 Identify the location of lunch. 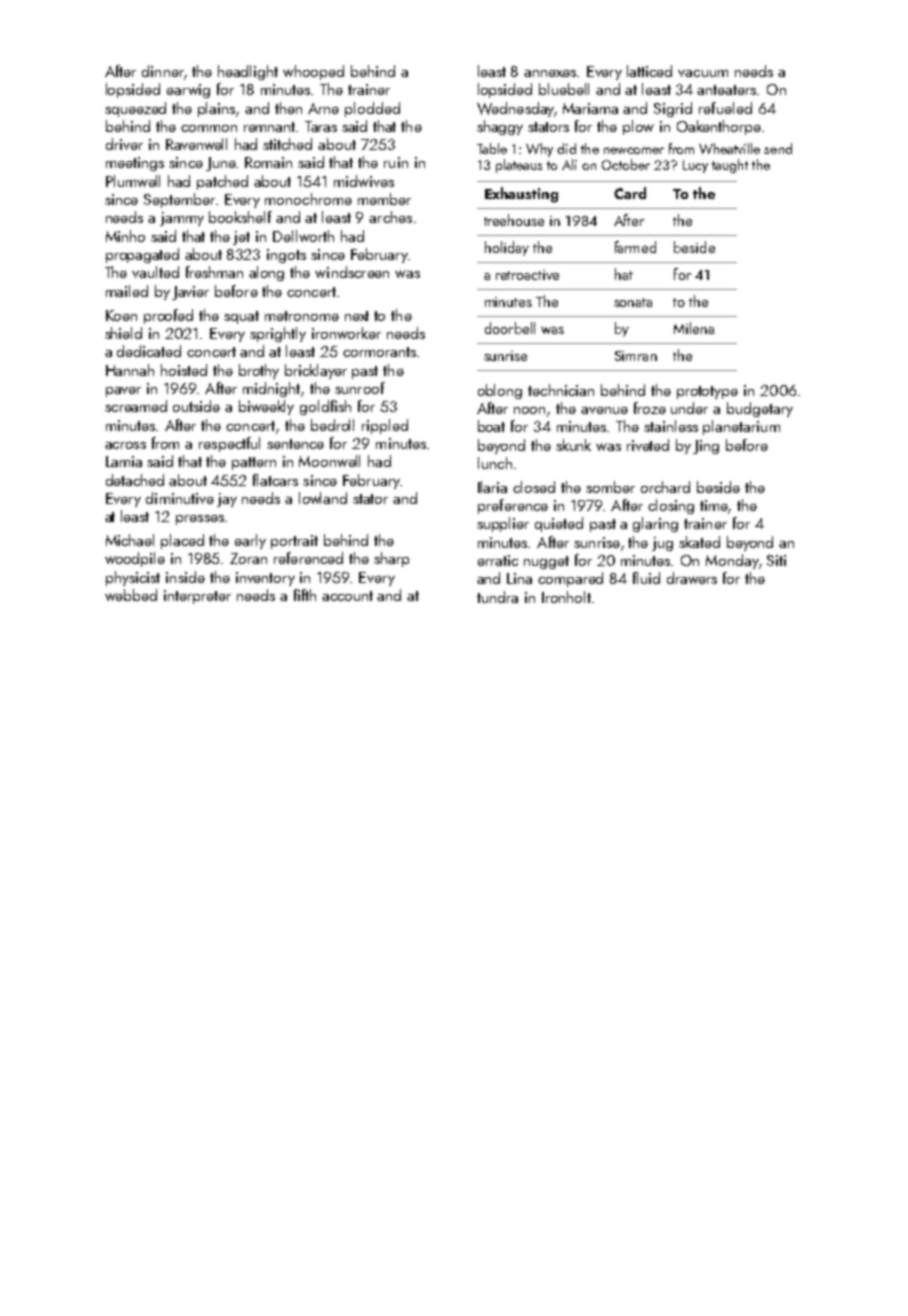
(495, 463).
